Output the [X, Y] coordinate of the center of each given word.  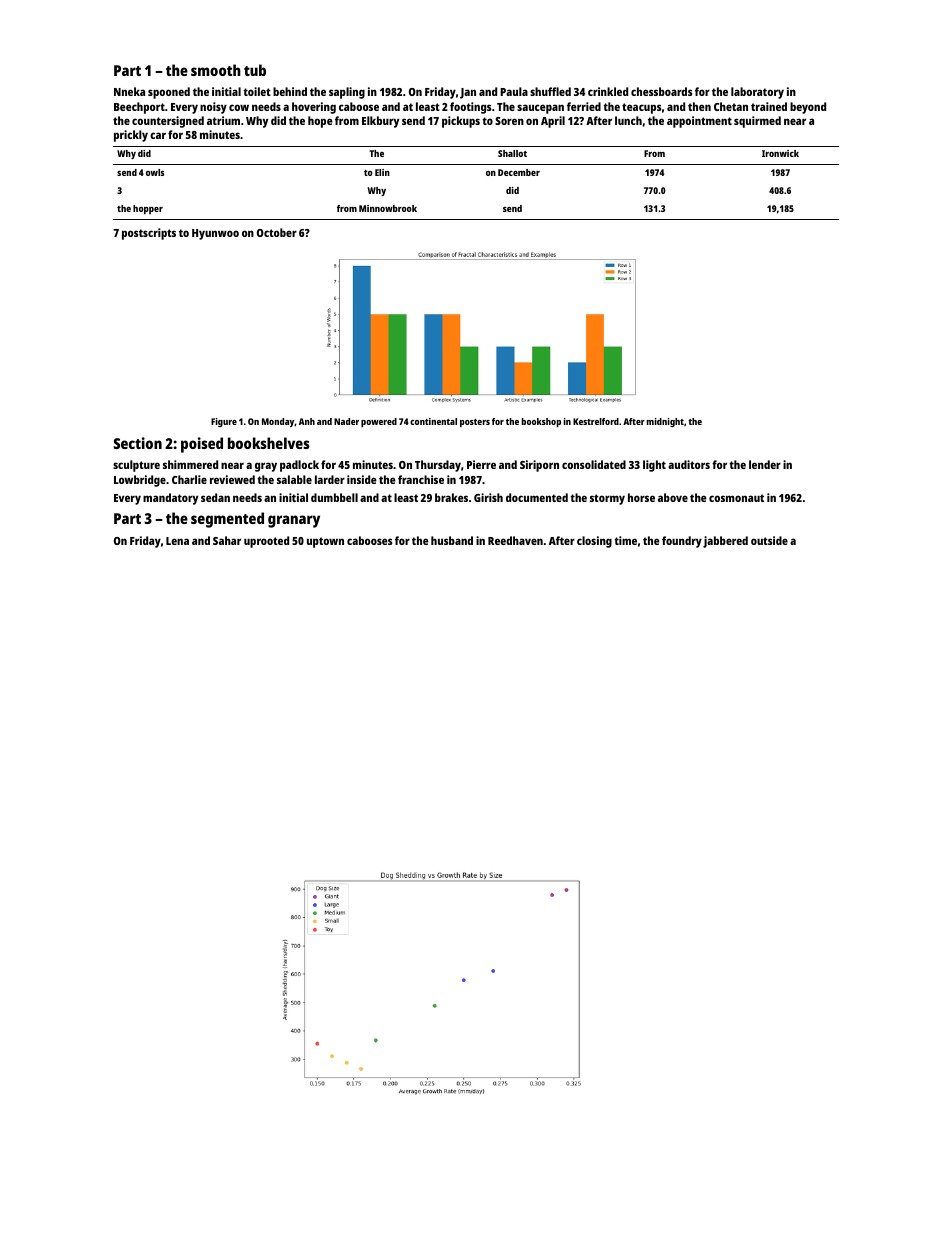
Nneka [129, 91]
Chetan [731, 106]
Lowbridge [140, 481]
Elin [382, 172]
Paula [514, 91]
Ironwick [780, 153]
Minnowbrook [388, 208]
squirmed [757, 122]
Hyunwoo [215, 234]
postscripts [149, 234]
